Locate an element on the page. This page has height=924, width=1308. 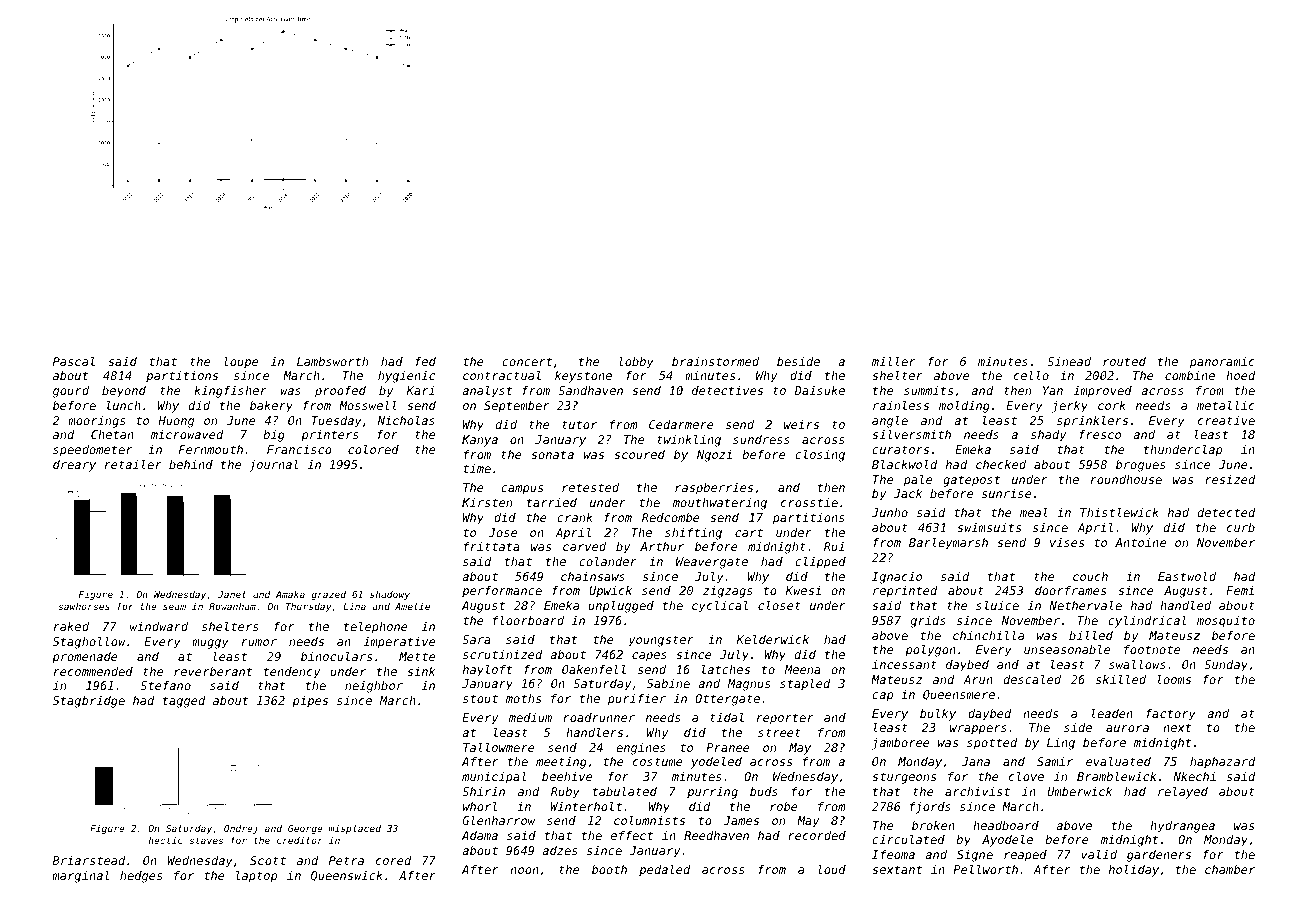
descaled is located at coordinates (1032, 679).
